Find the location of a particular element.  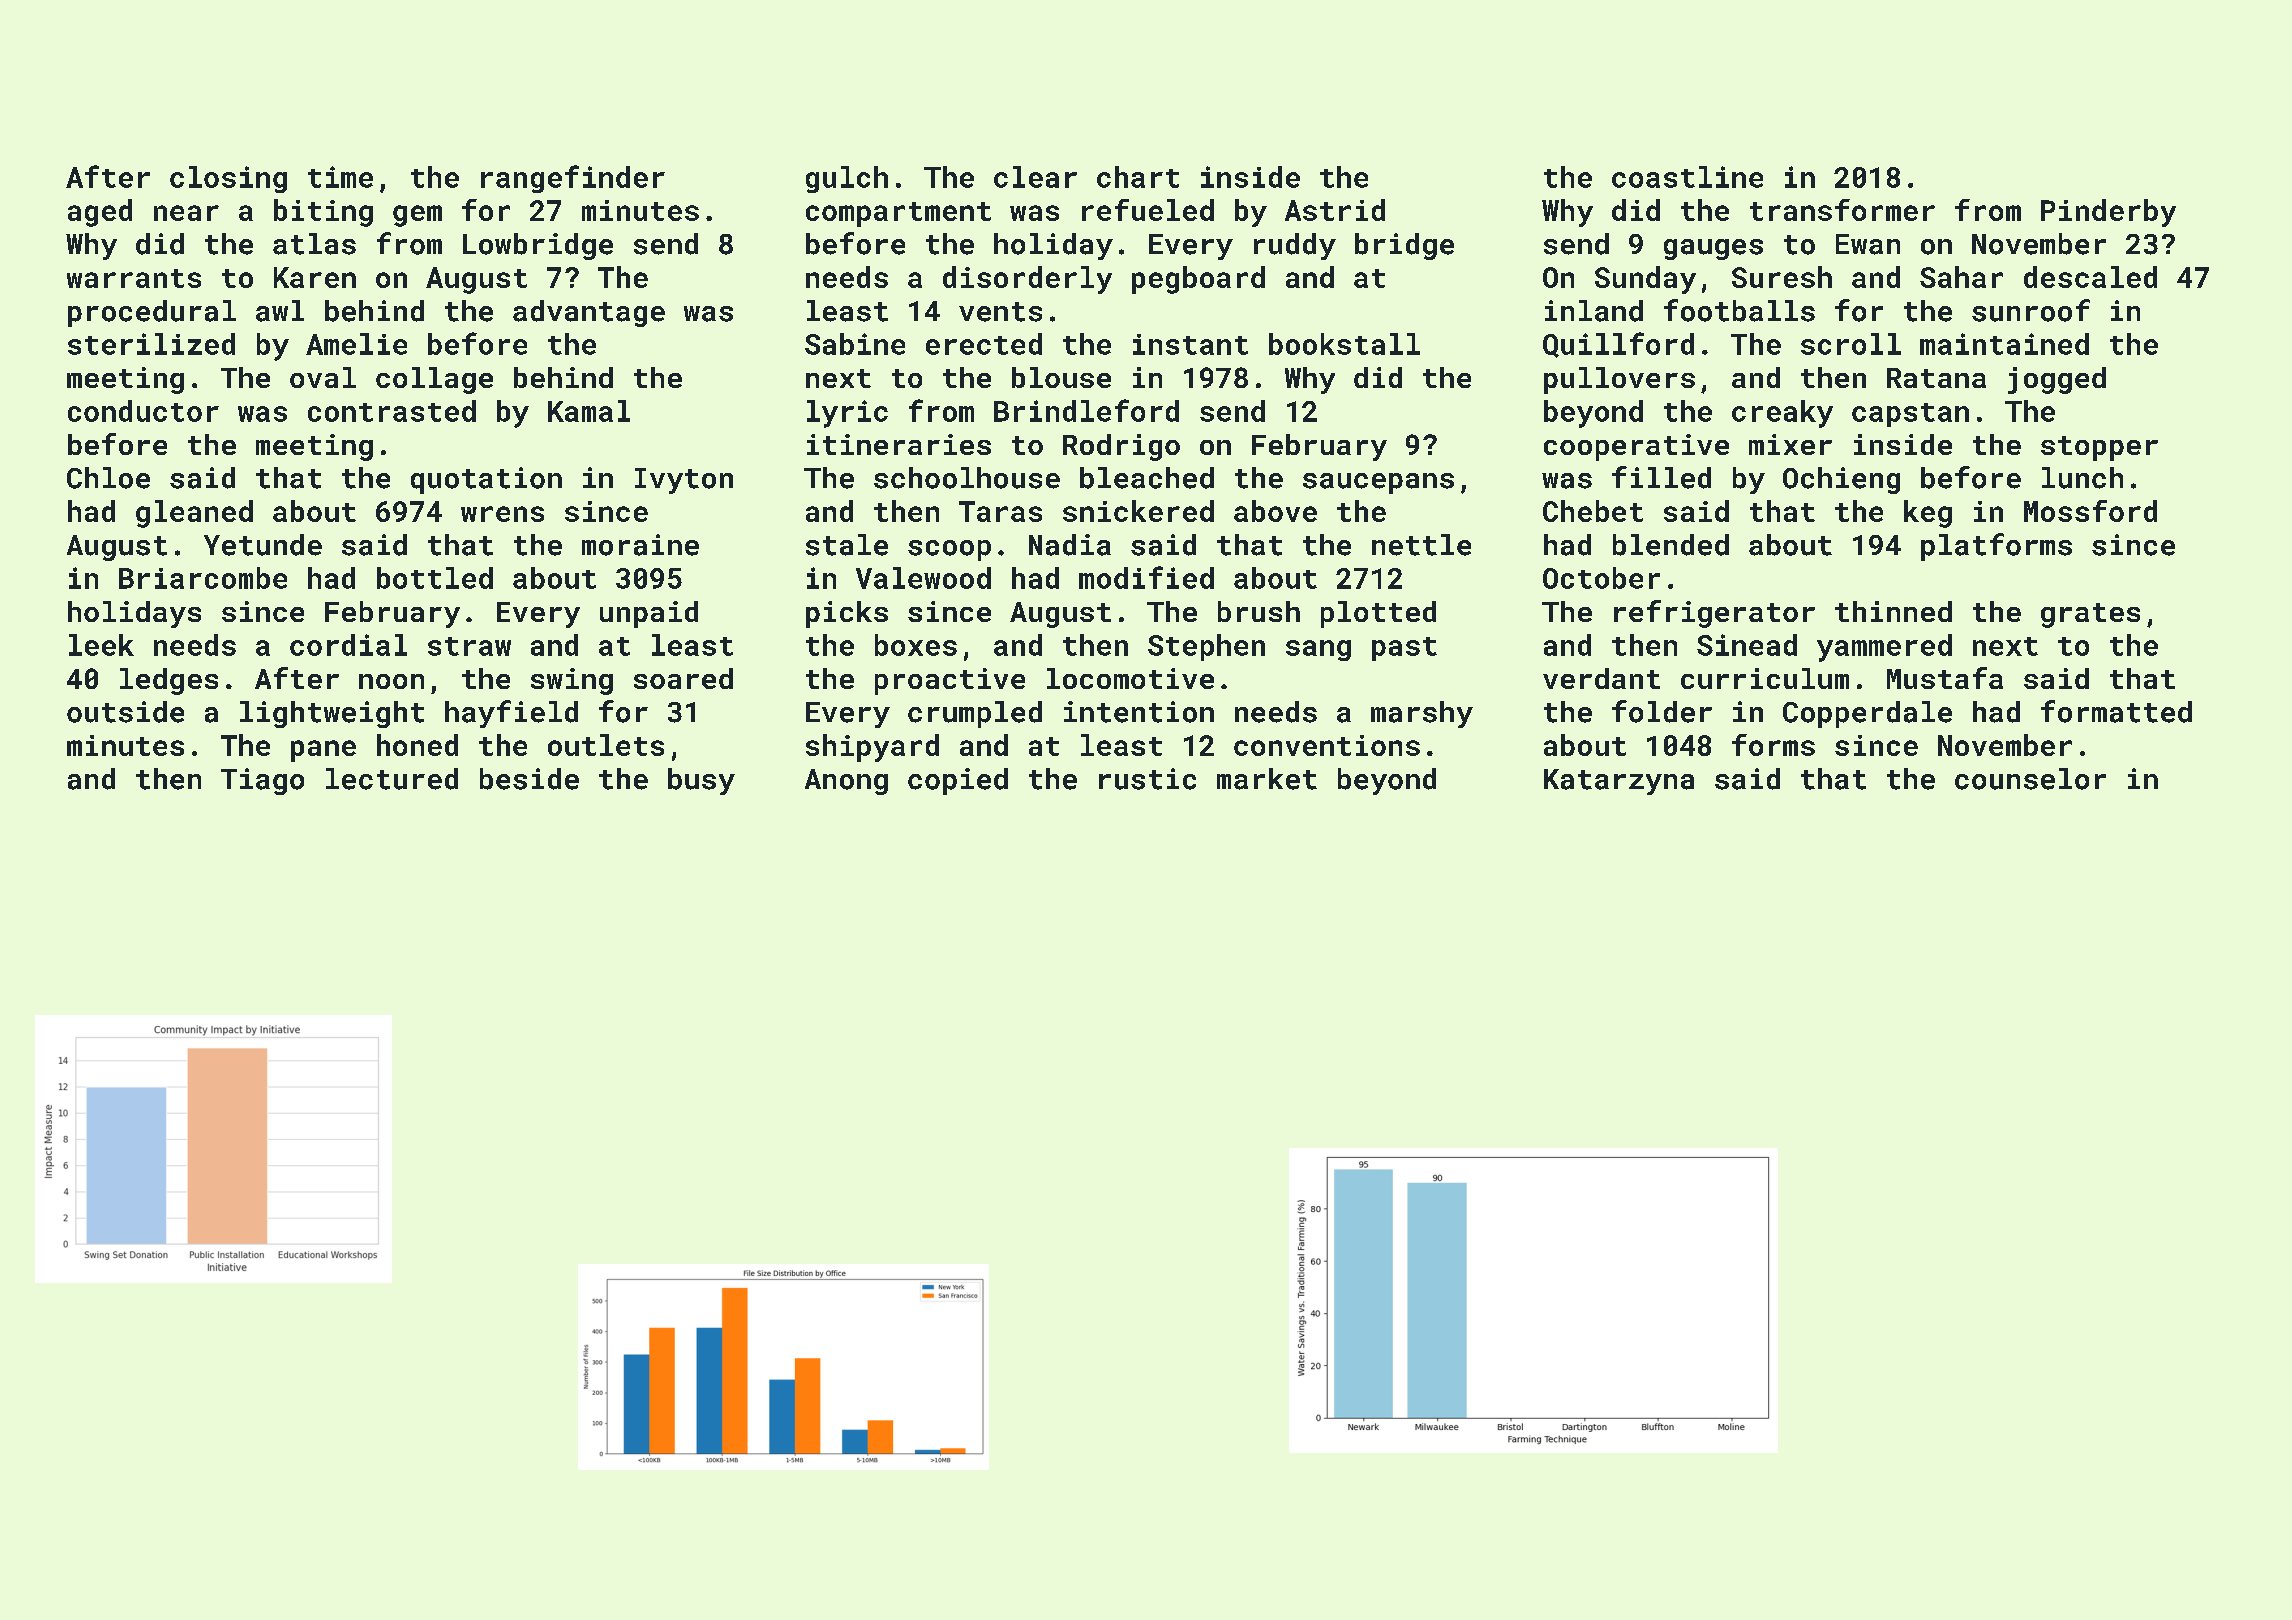

Tiago is located at coordinates (262, 781).
